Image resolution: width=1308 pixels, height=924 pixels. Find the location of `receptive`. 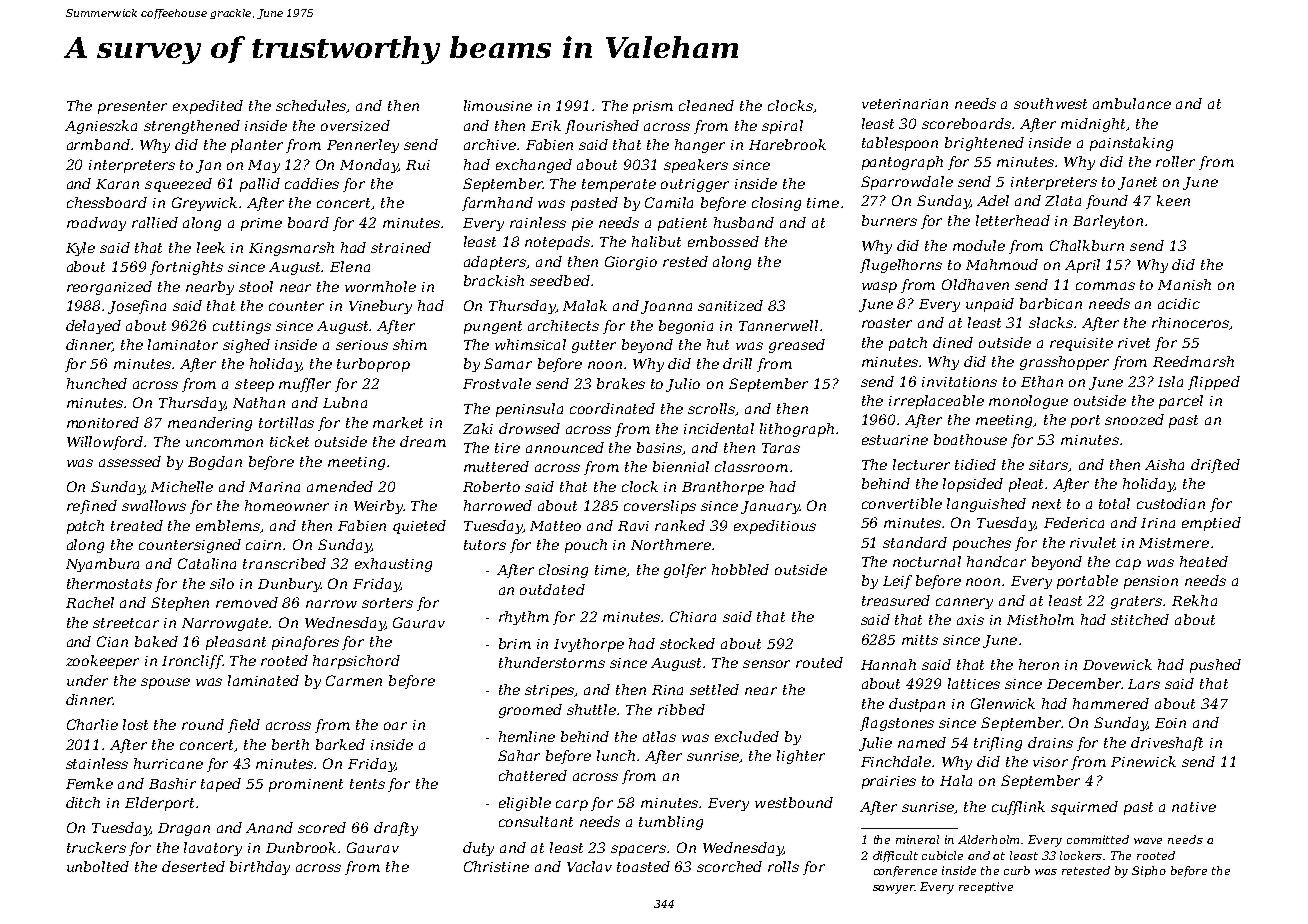

receptive is located at coordinates (986, 887).
